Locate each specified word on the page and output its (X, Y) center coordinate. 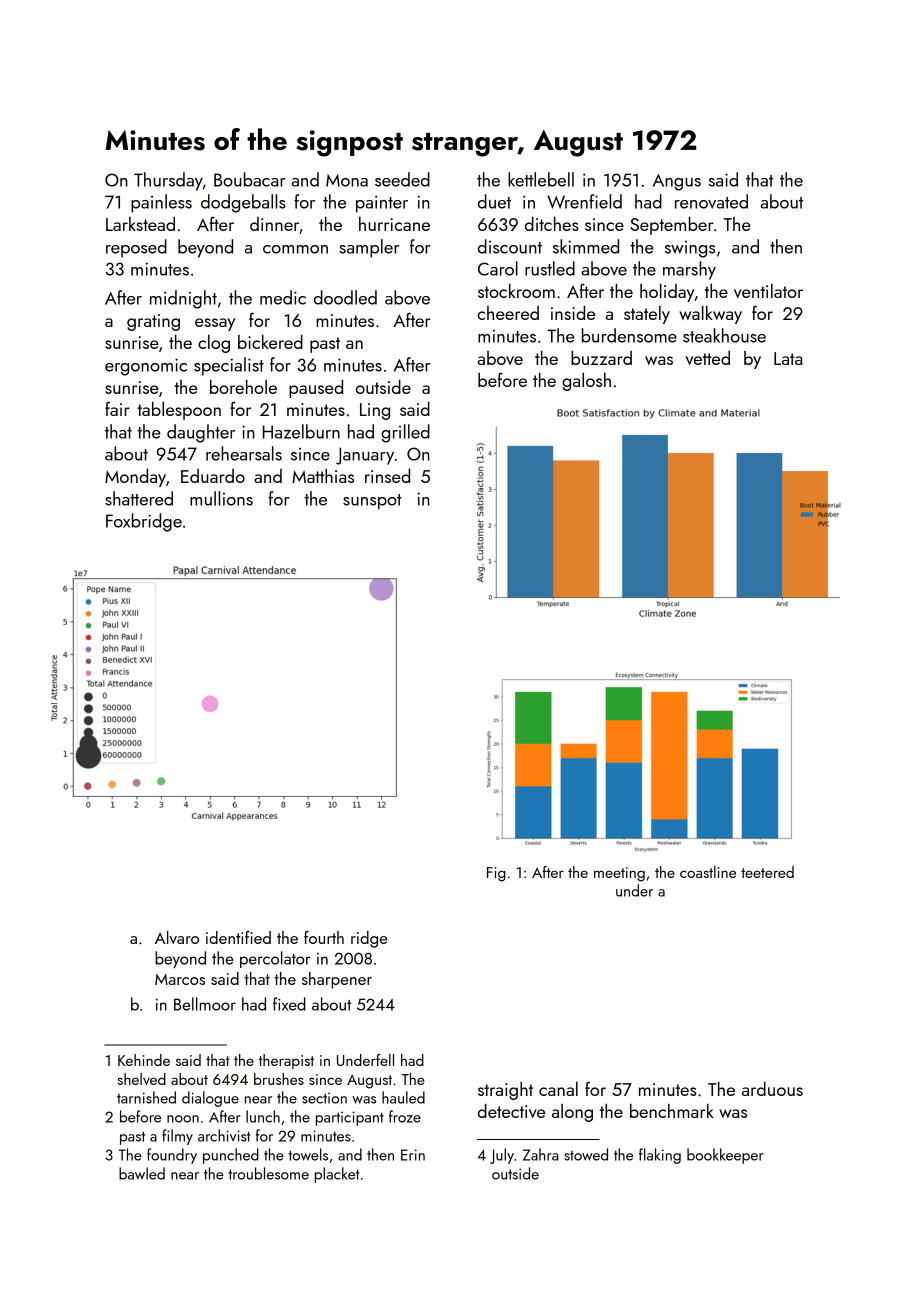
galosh (586, 381)
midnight (183, 299)
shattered (139, 498)
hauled (403, 1097)
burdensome (629, 335)
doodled (345, 297)
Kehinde (144, 1060)
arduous (772, 1089)
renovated (711, 201)
